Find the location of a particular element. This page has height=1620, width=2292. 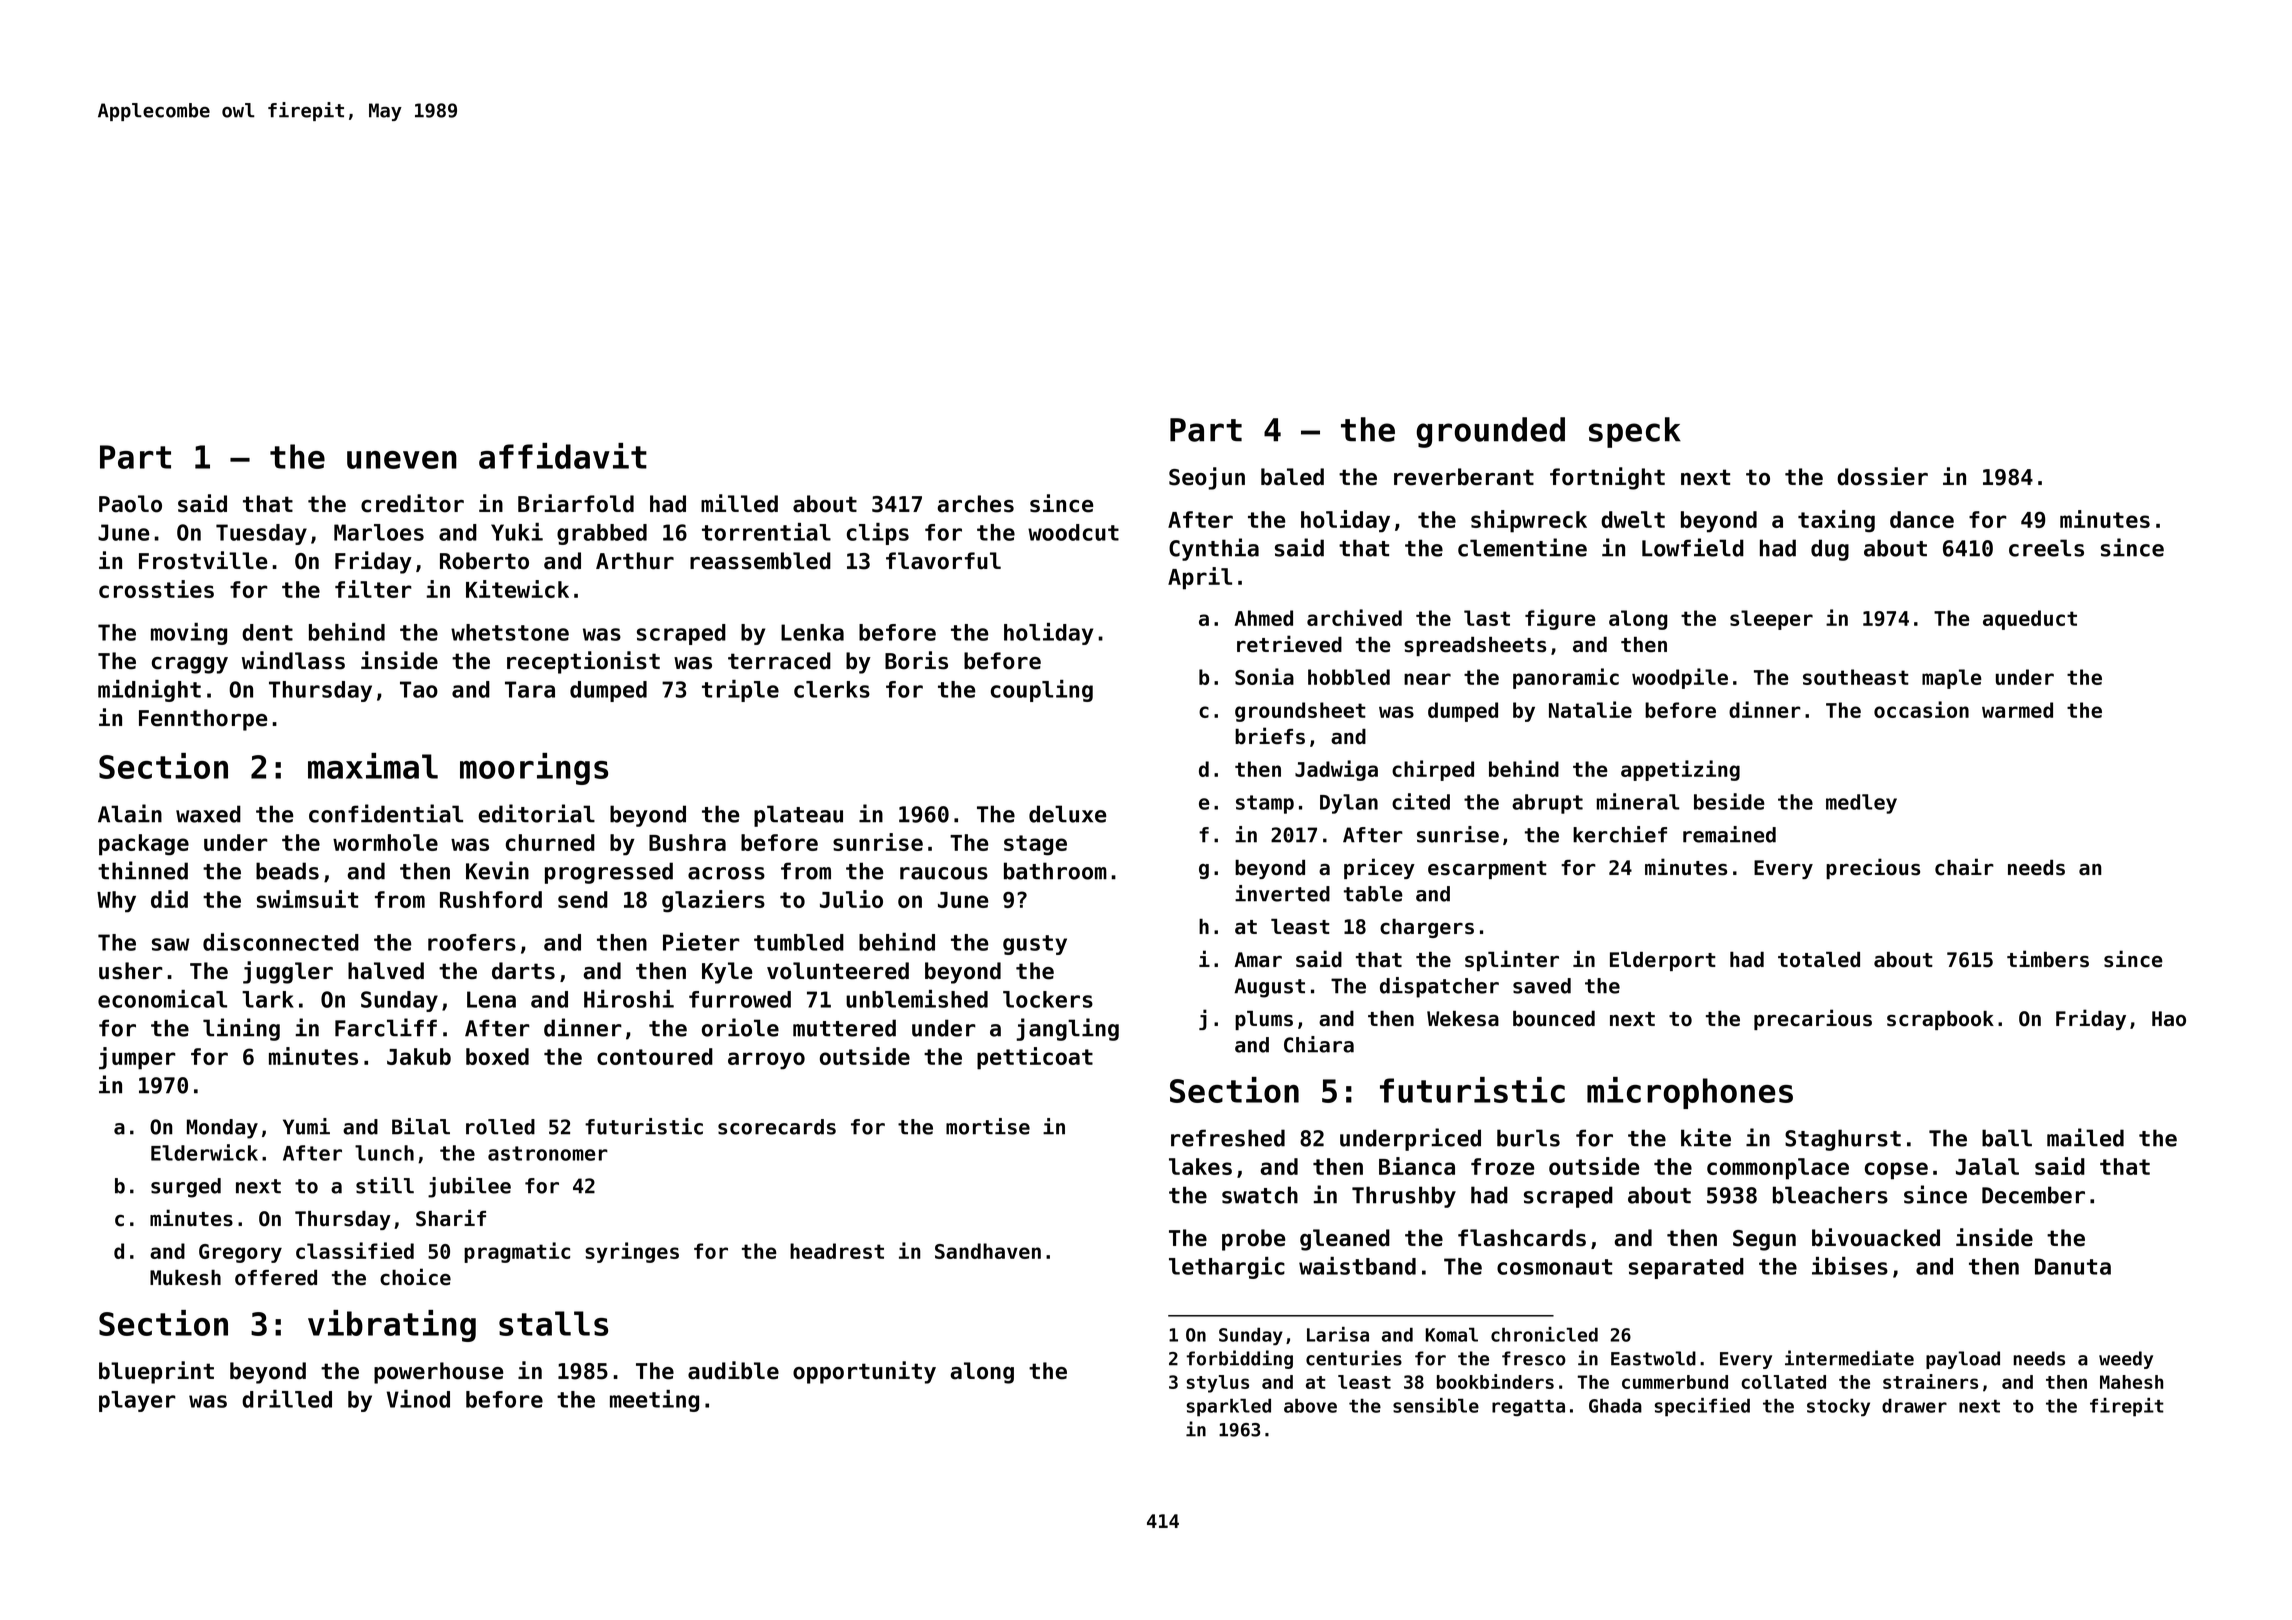

aqueduct is located at coordinates (2030, 620).
